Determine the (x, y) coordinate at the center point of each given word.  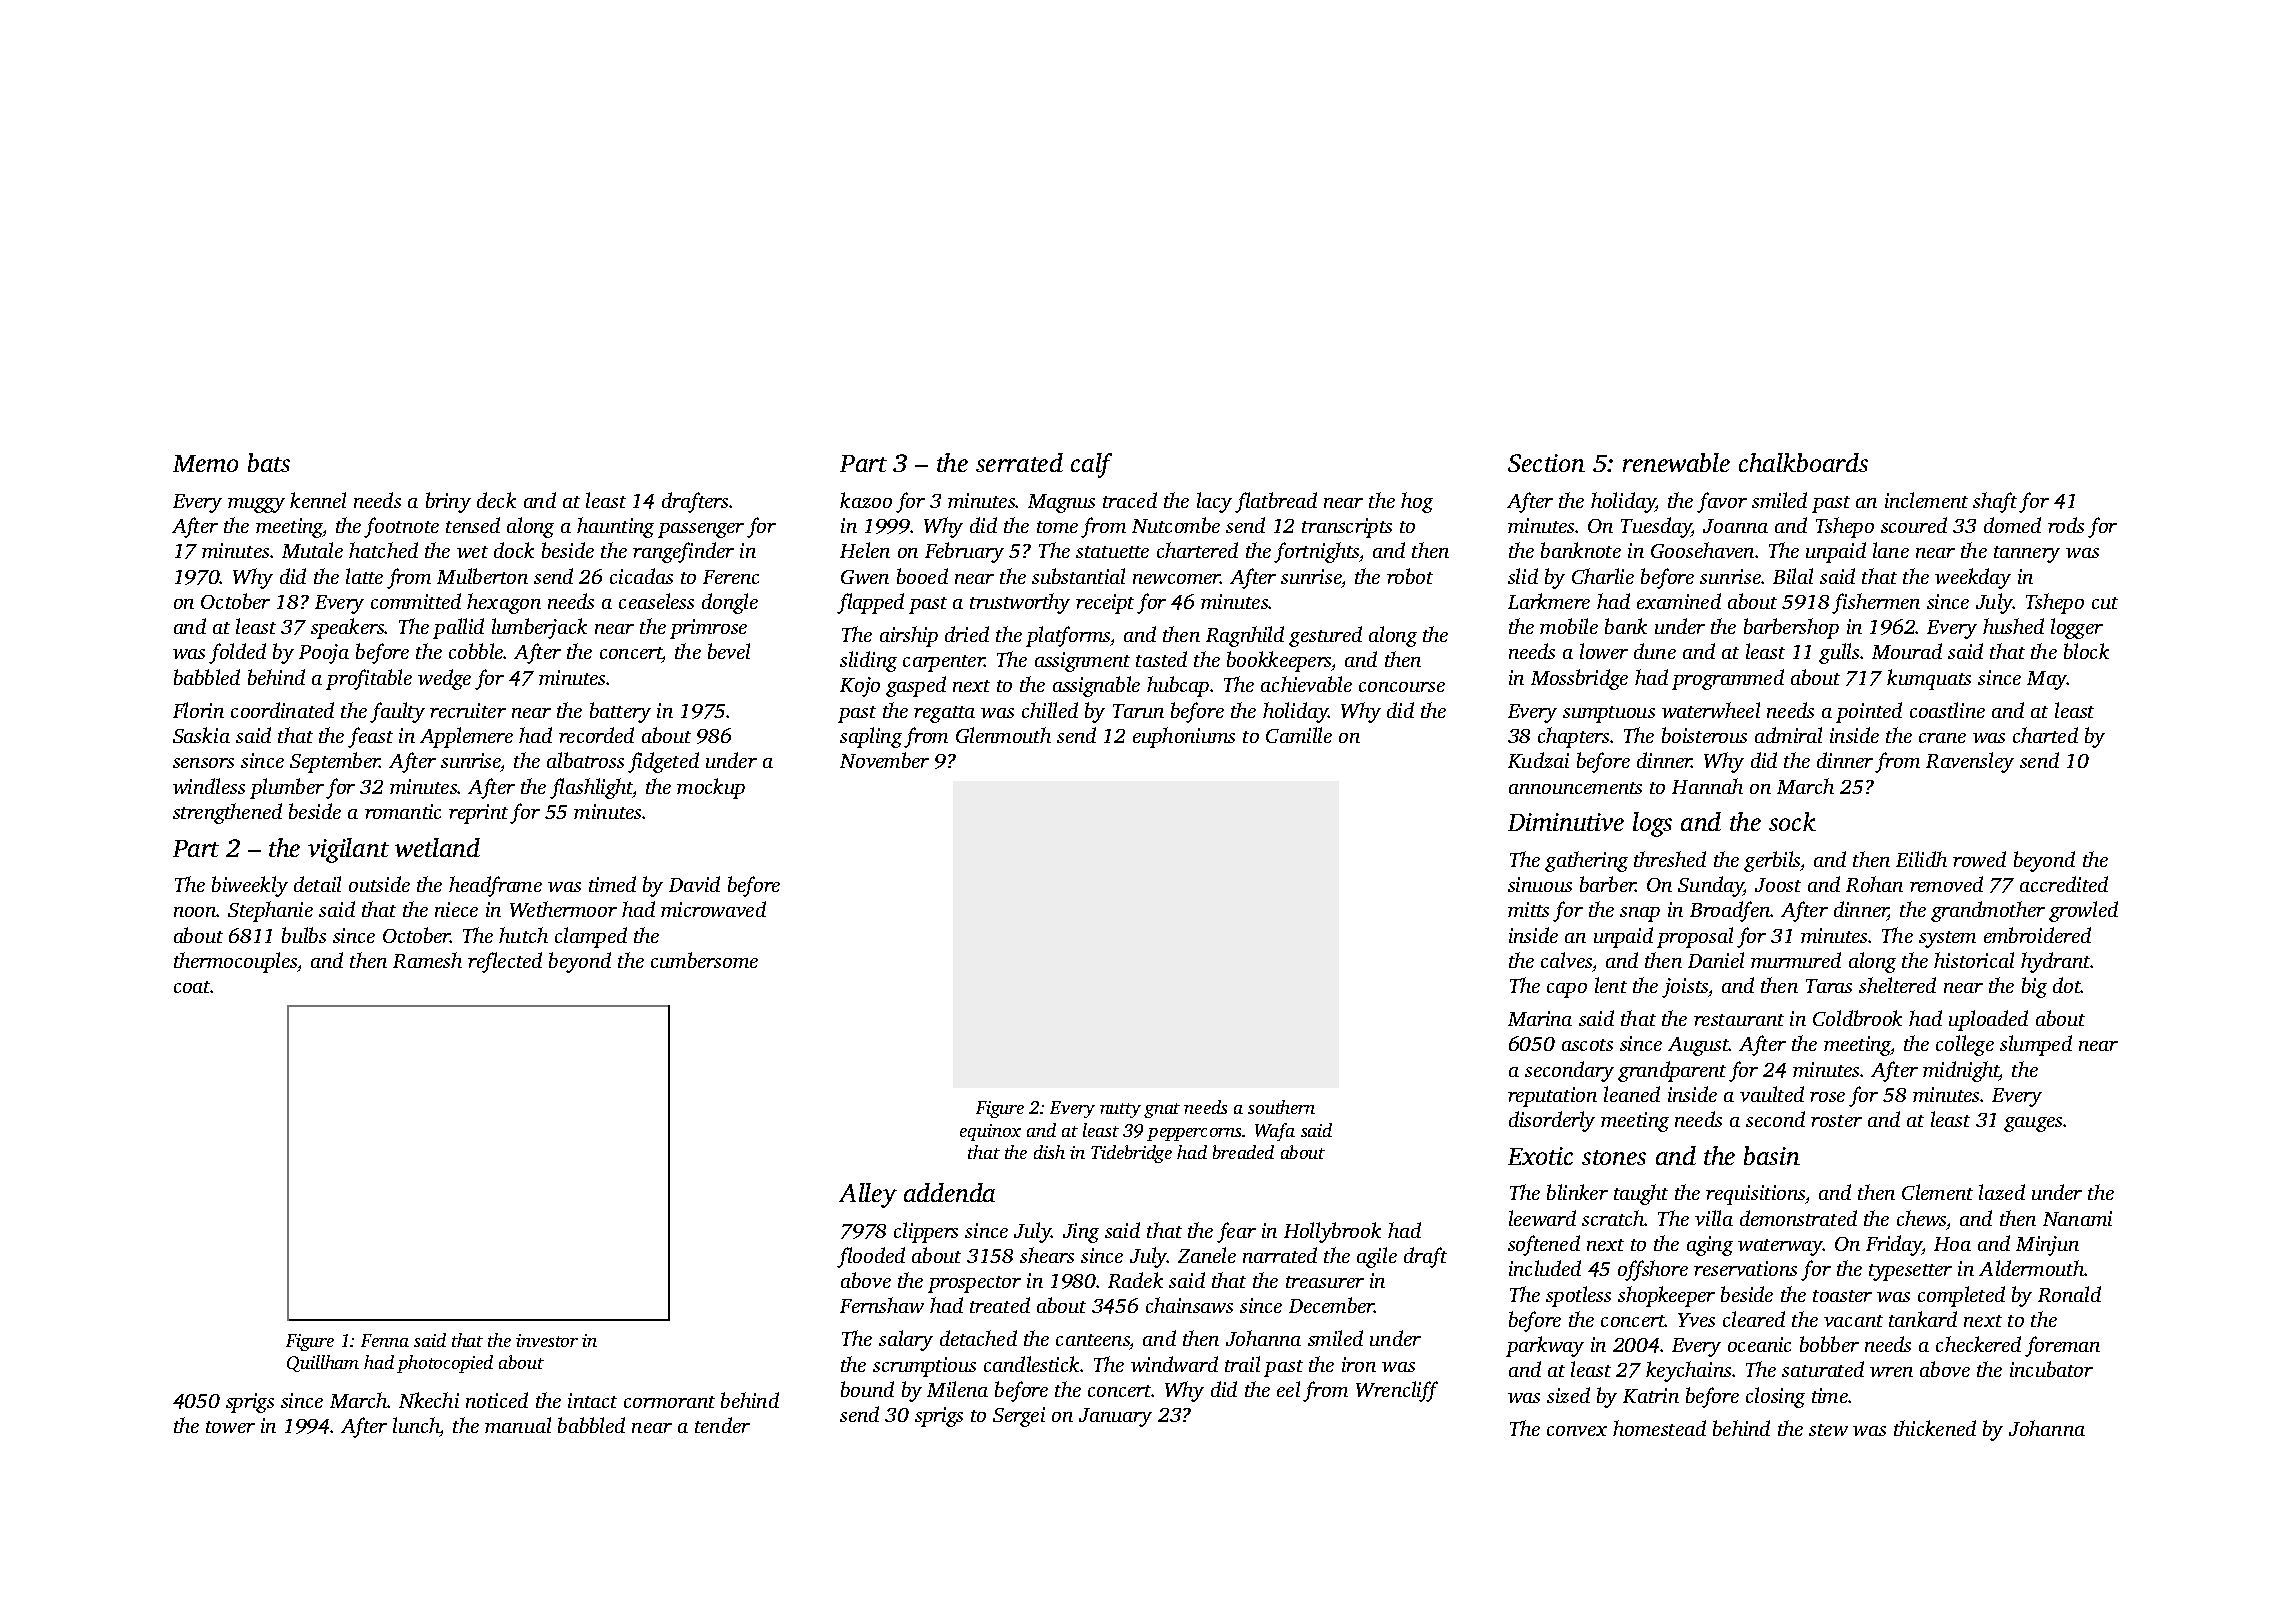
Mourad (1907, 651)
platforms (1068, 636)
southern (1281, 1107)
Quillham (323, 1363)
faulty (397, 712)
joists (1685, 988)
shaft (1995, 502)
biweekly (250, 886)
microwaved (713, 909)
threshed (1670, 859)
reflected (505, 962)
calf (1091, 465)
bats (269, 462)
